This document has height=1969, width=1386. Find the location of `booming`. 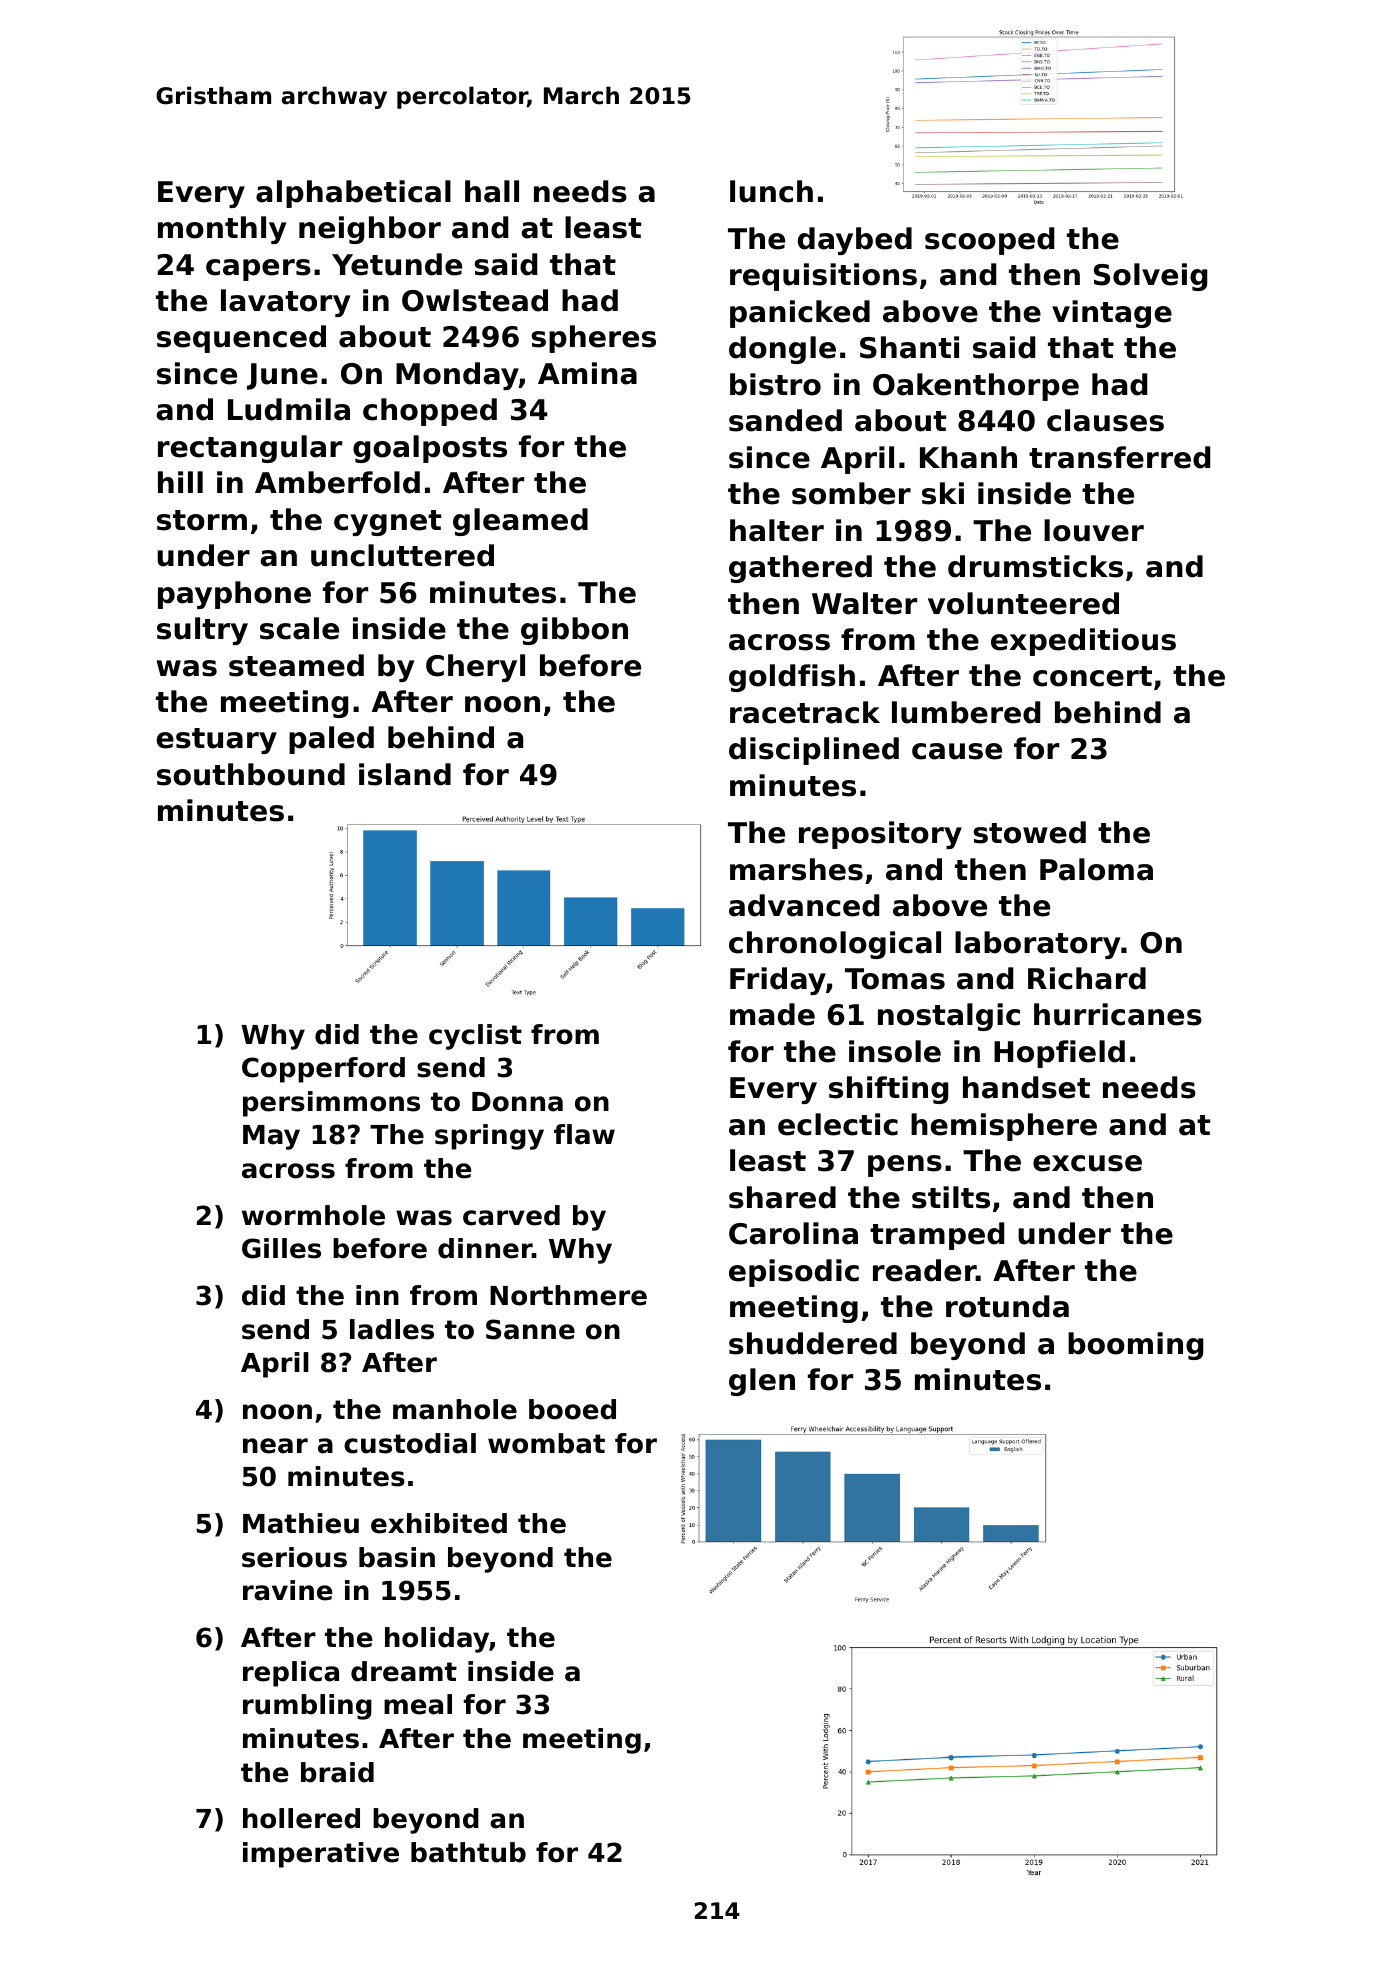

booming is located at coordinates (1135, 1346).
